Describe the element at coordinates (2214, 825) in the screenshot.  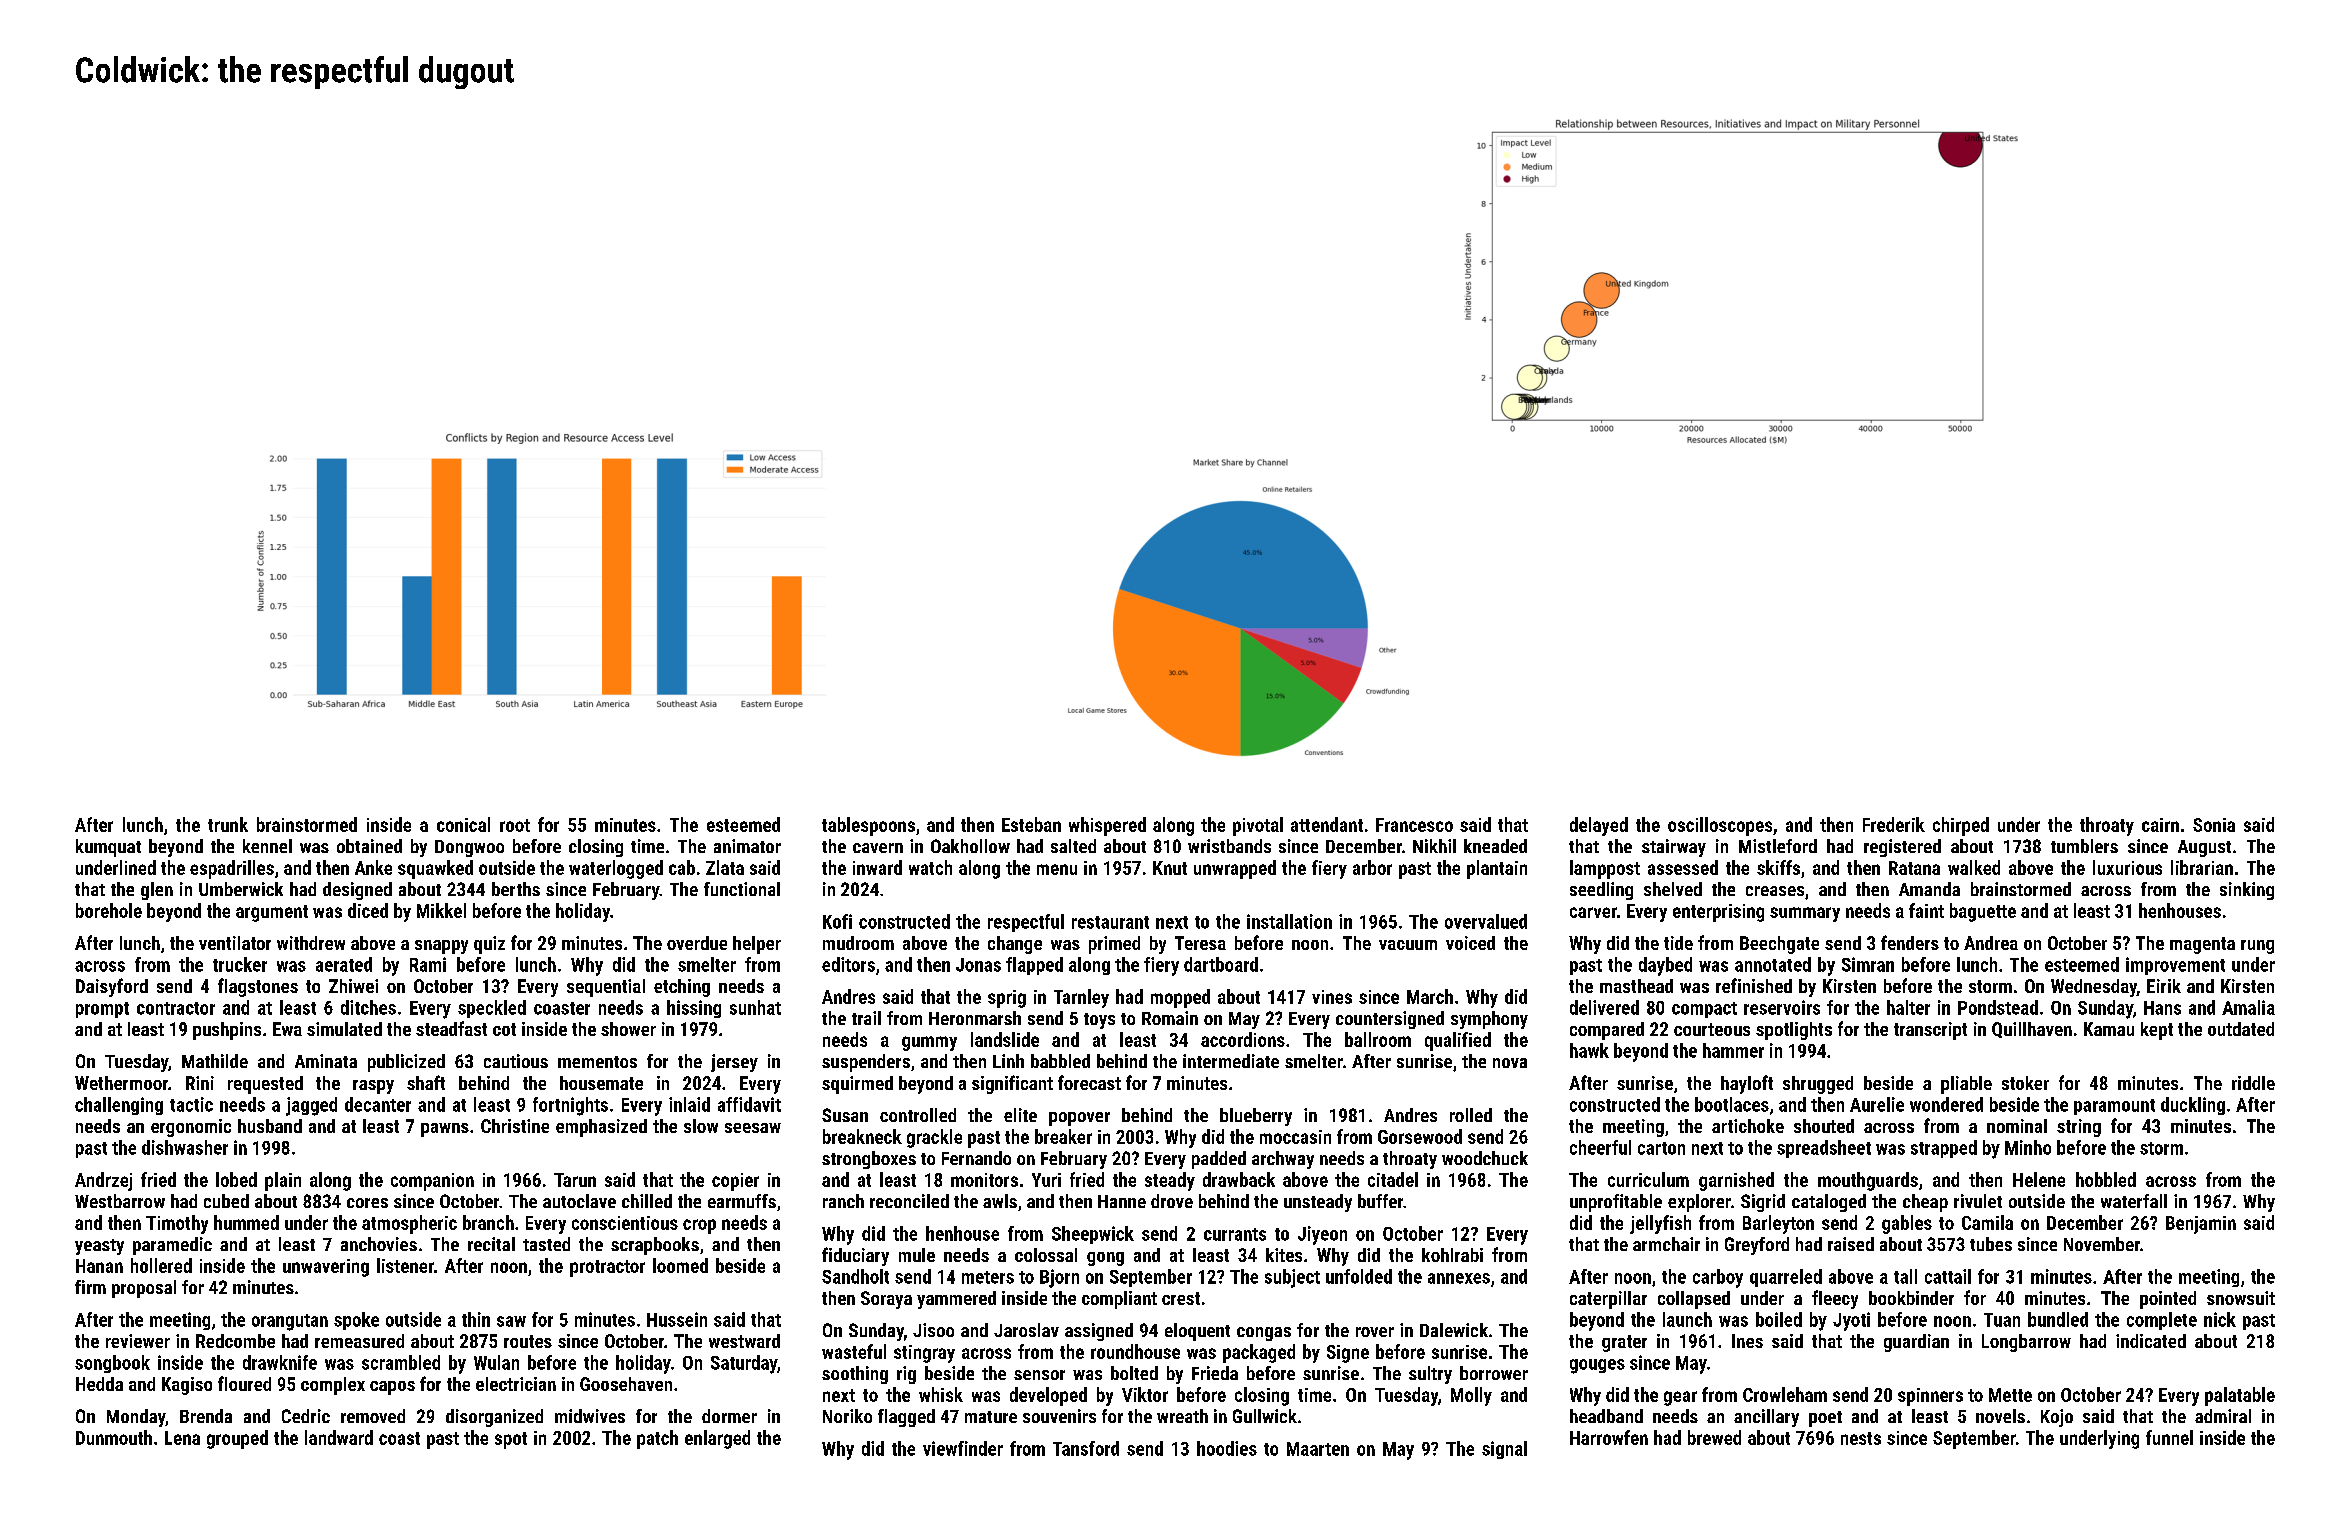
I see `Sonia` at that location.
